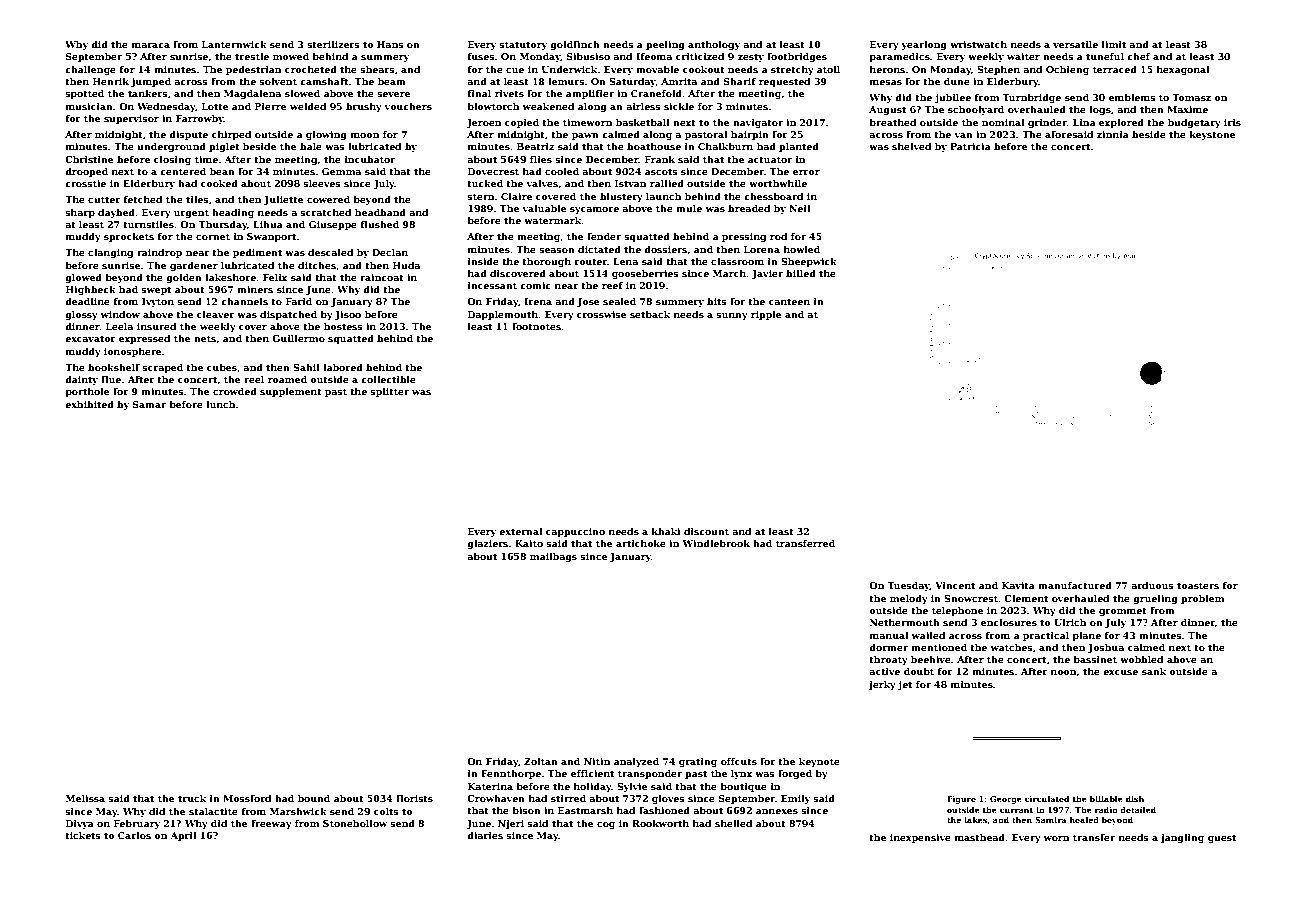  What do you see at coordinates (665, 45) in the screenshot?
I see `peeling` at bounding box center [665, 45].
